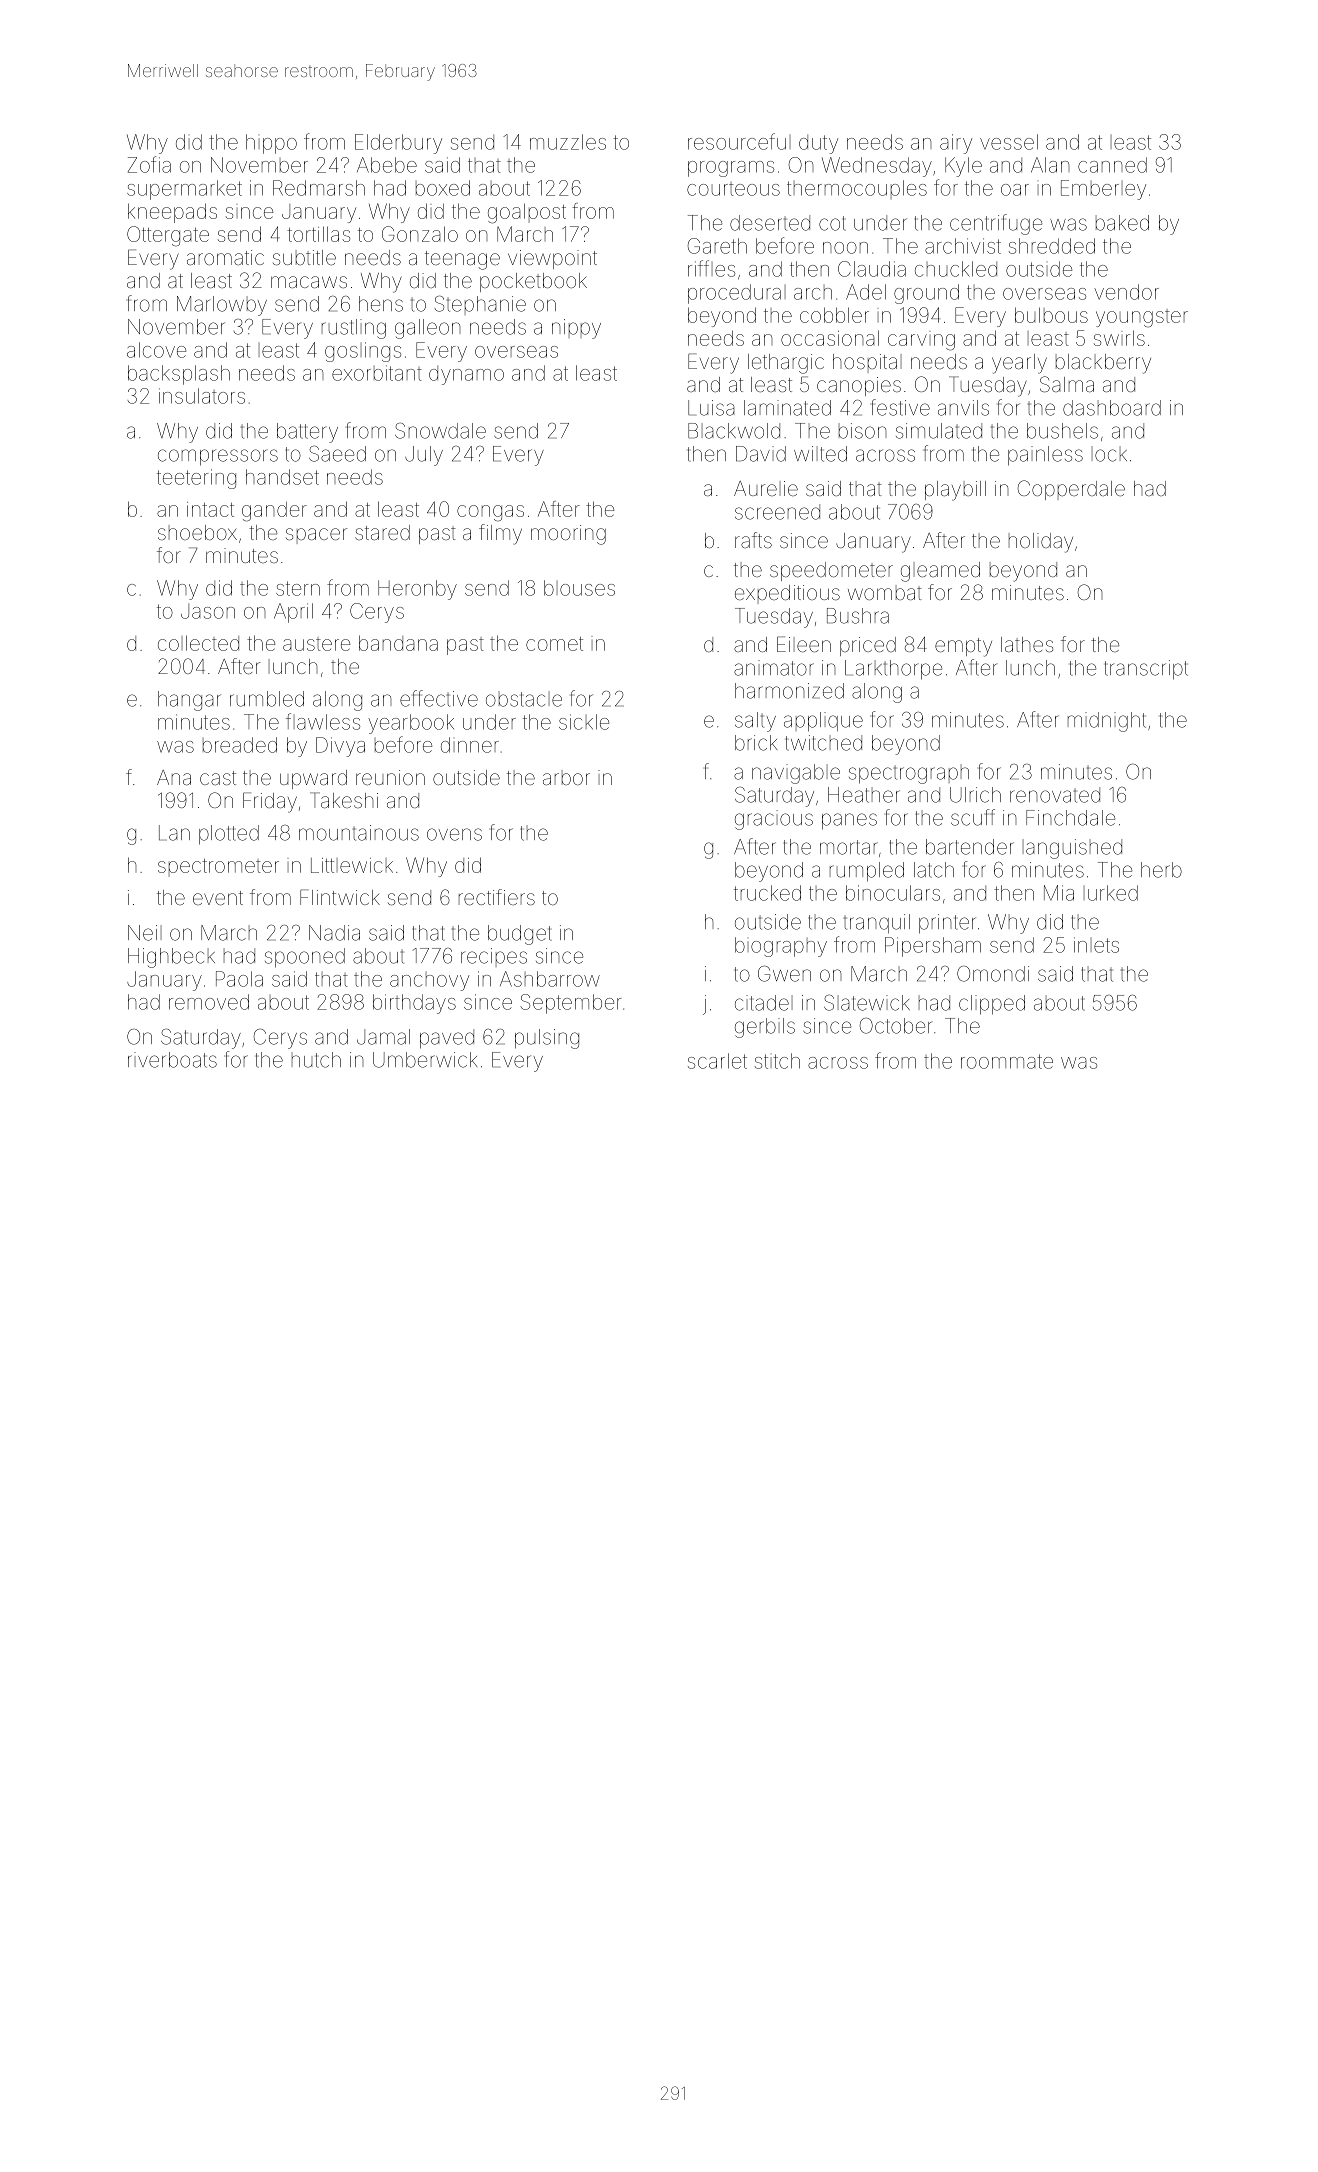 This document has width=1318, height=2172. What do you see at coordinates (755, 722) in the document?
I see `salty` at bounding box center [755, 722].
